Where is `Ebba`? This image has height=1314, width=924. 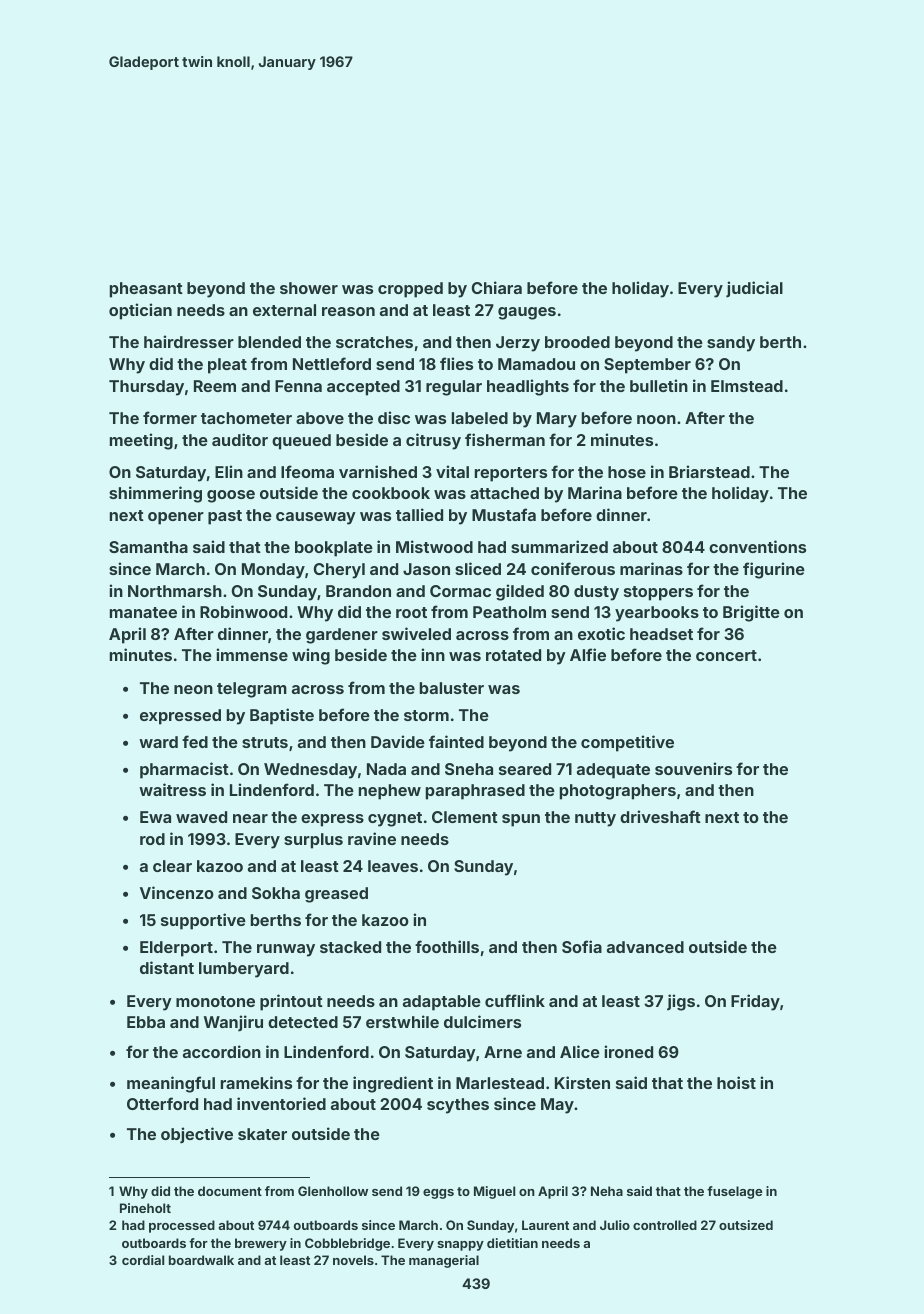
Ebba is located at coordinates (146, 1022).
